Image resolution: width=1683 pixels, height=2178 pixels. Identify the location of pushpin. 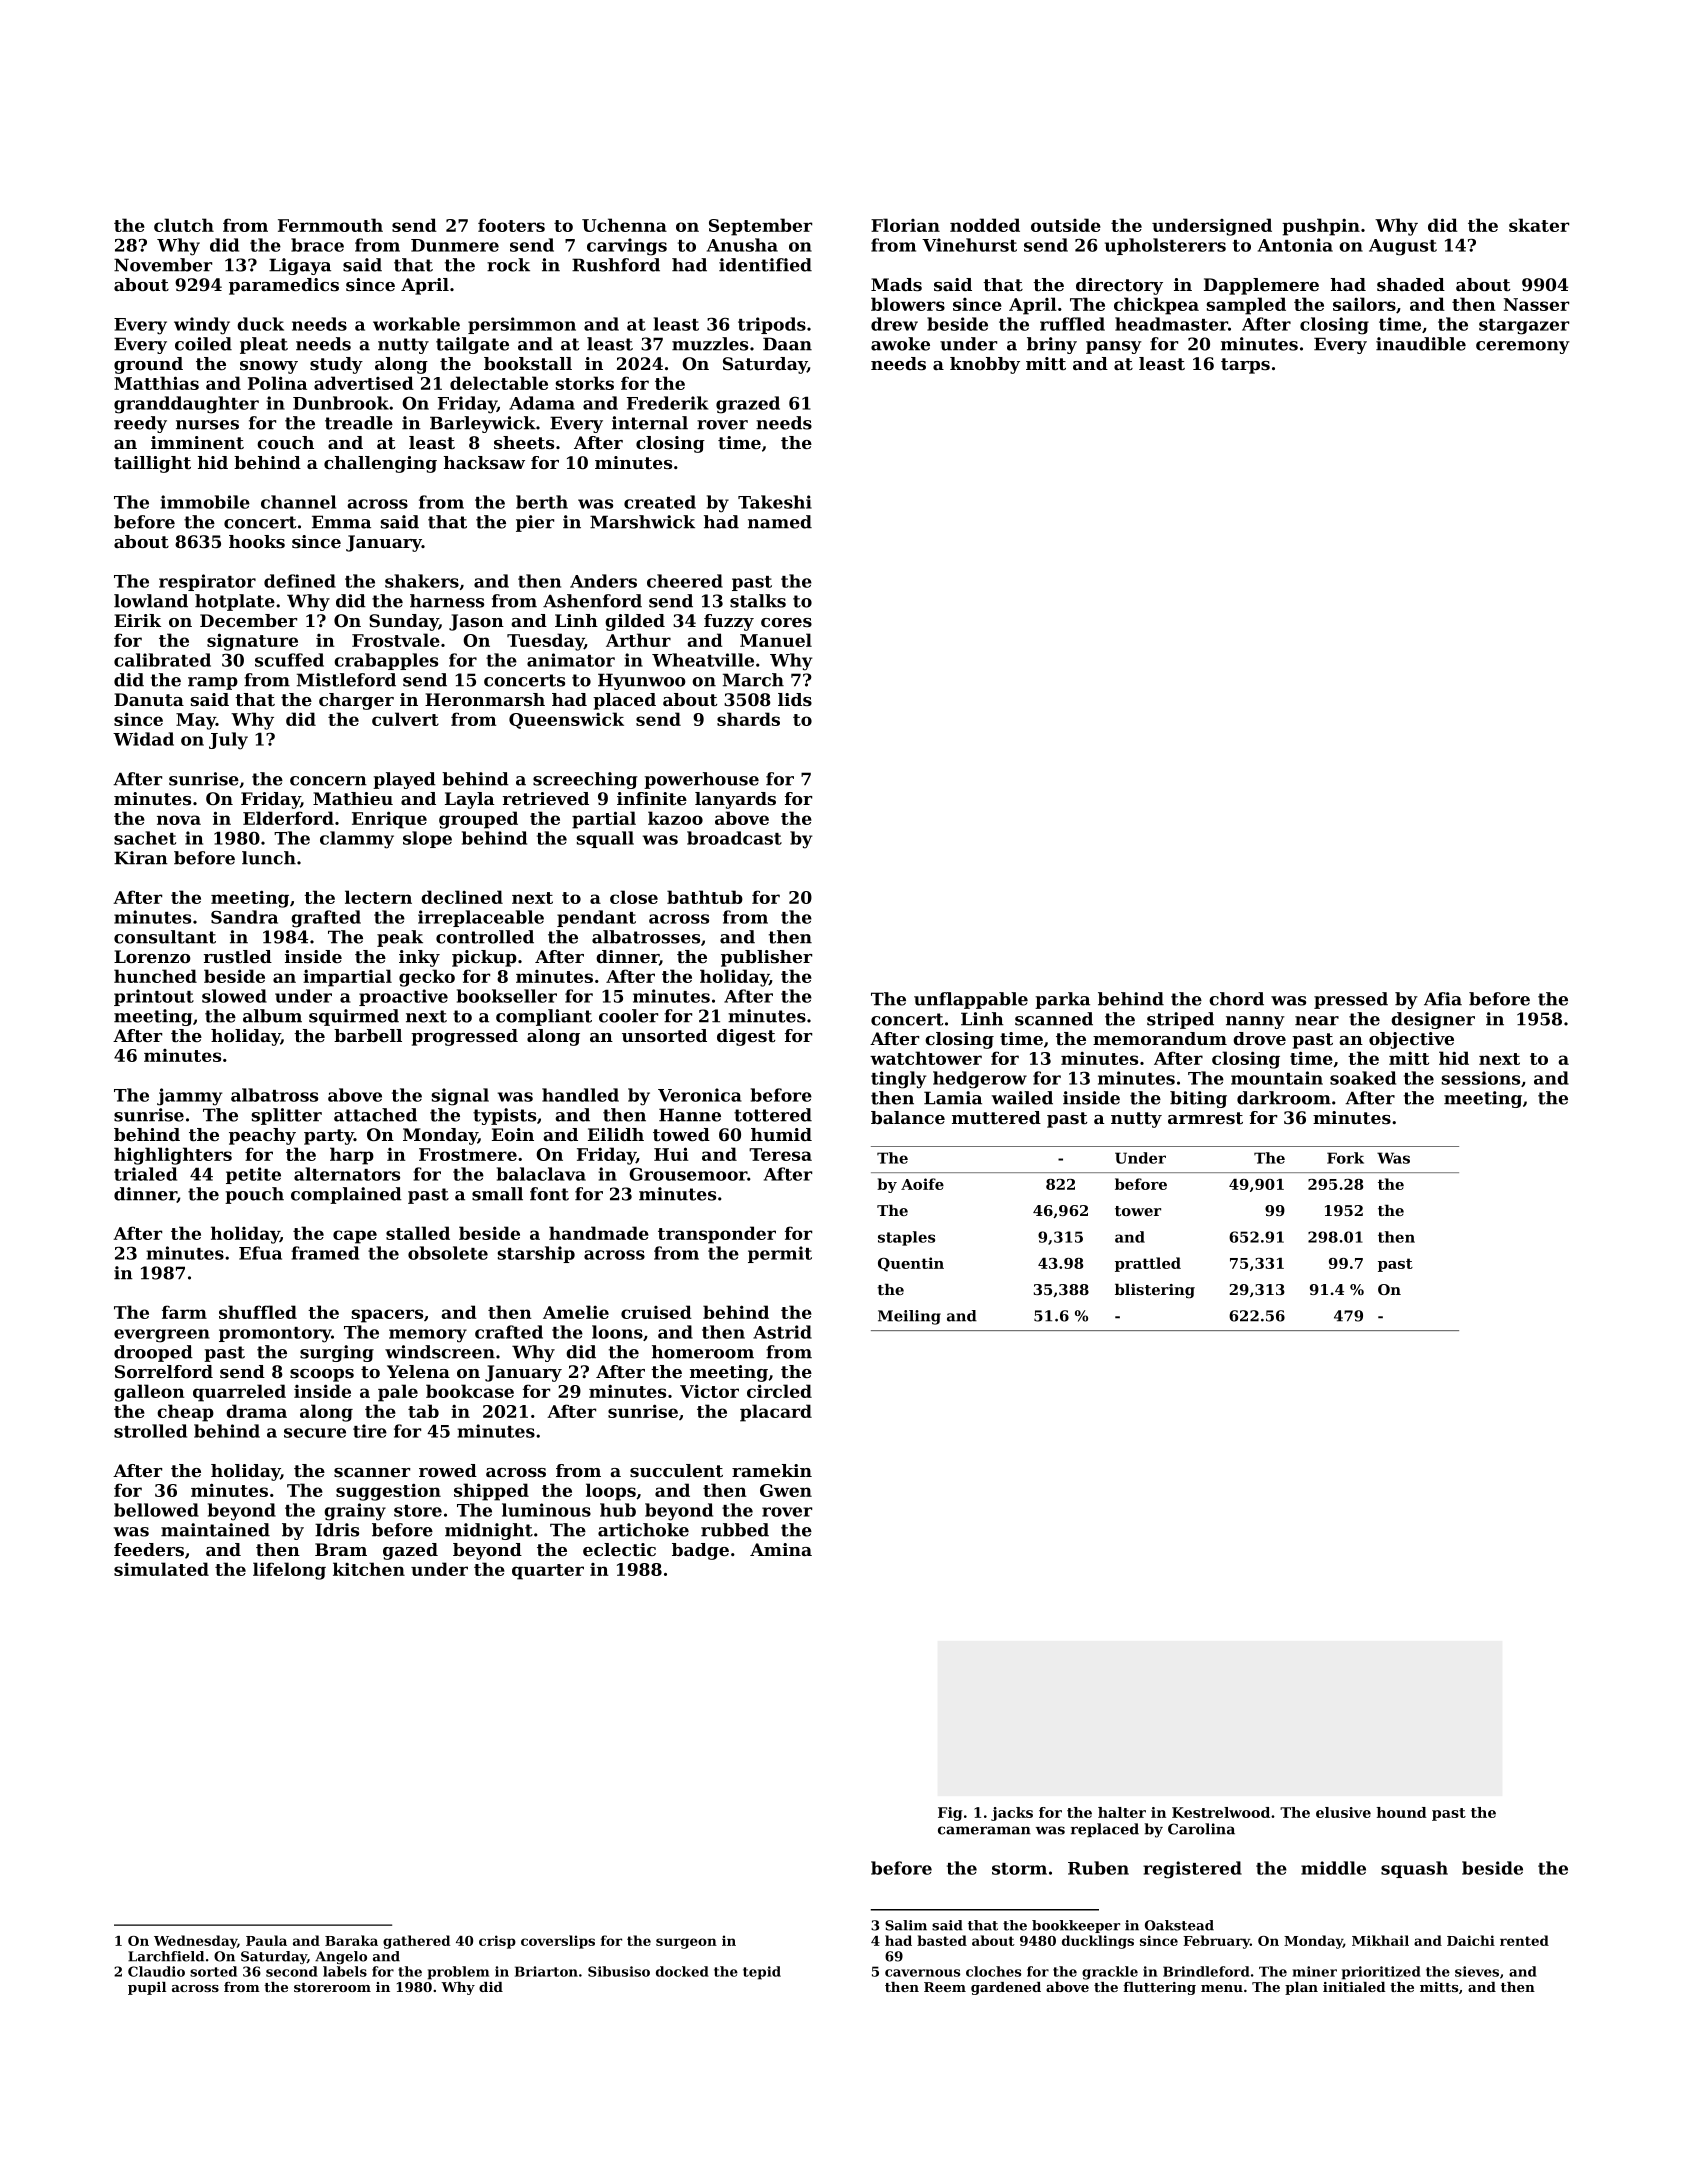
(1321, 227).
